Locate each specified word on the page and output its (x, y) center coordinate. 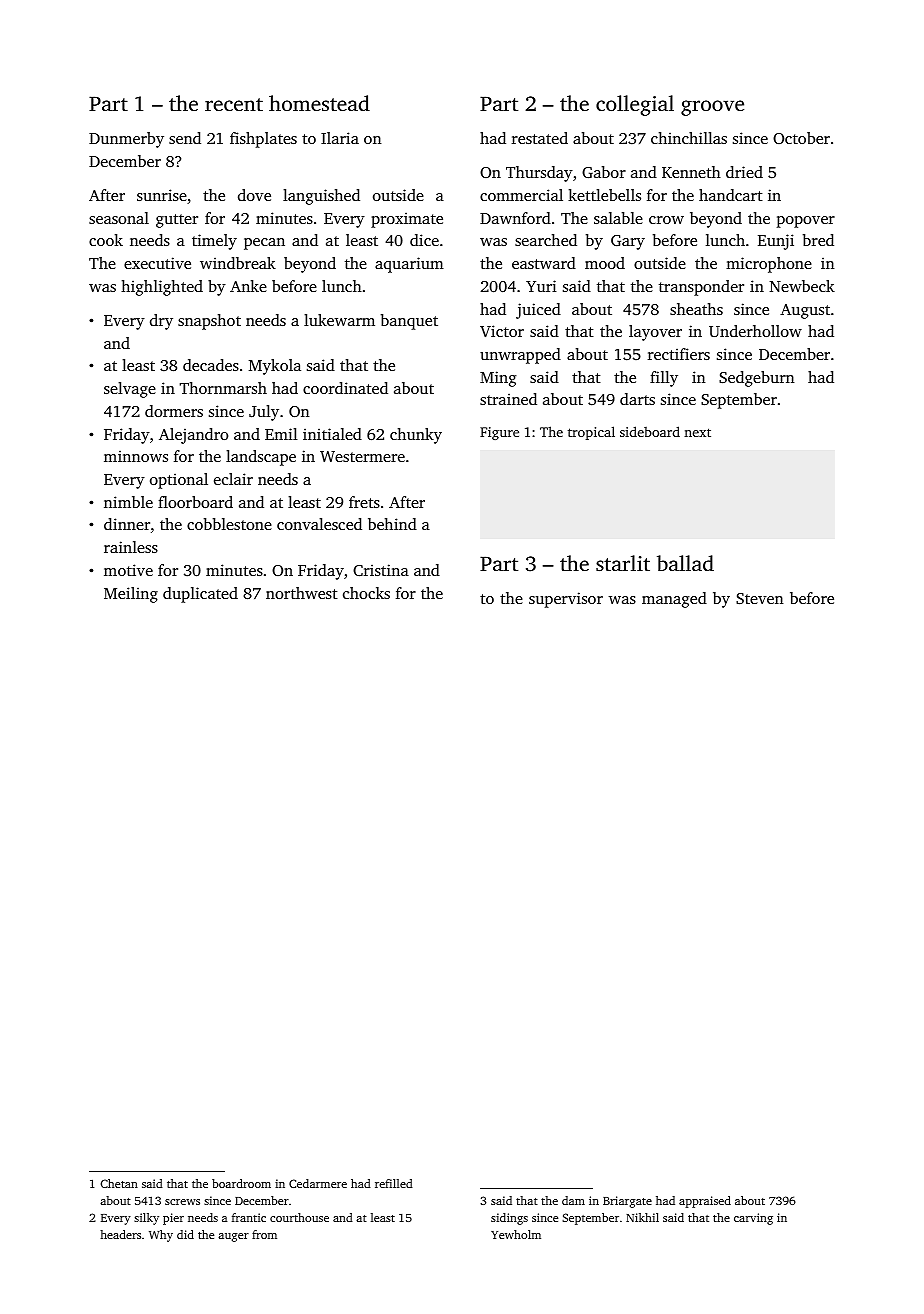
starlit (623, 563)
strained (508, 399)
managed (674, 600)
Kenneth (691, 172)
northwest (302, 593)
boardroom (241, 1183)
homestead (319, 103)
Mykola (275, 367)
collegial (635, 105)
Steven (759, 598)
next (697, 432)
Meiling (131, 595)
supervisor (566, 600)
